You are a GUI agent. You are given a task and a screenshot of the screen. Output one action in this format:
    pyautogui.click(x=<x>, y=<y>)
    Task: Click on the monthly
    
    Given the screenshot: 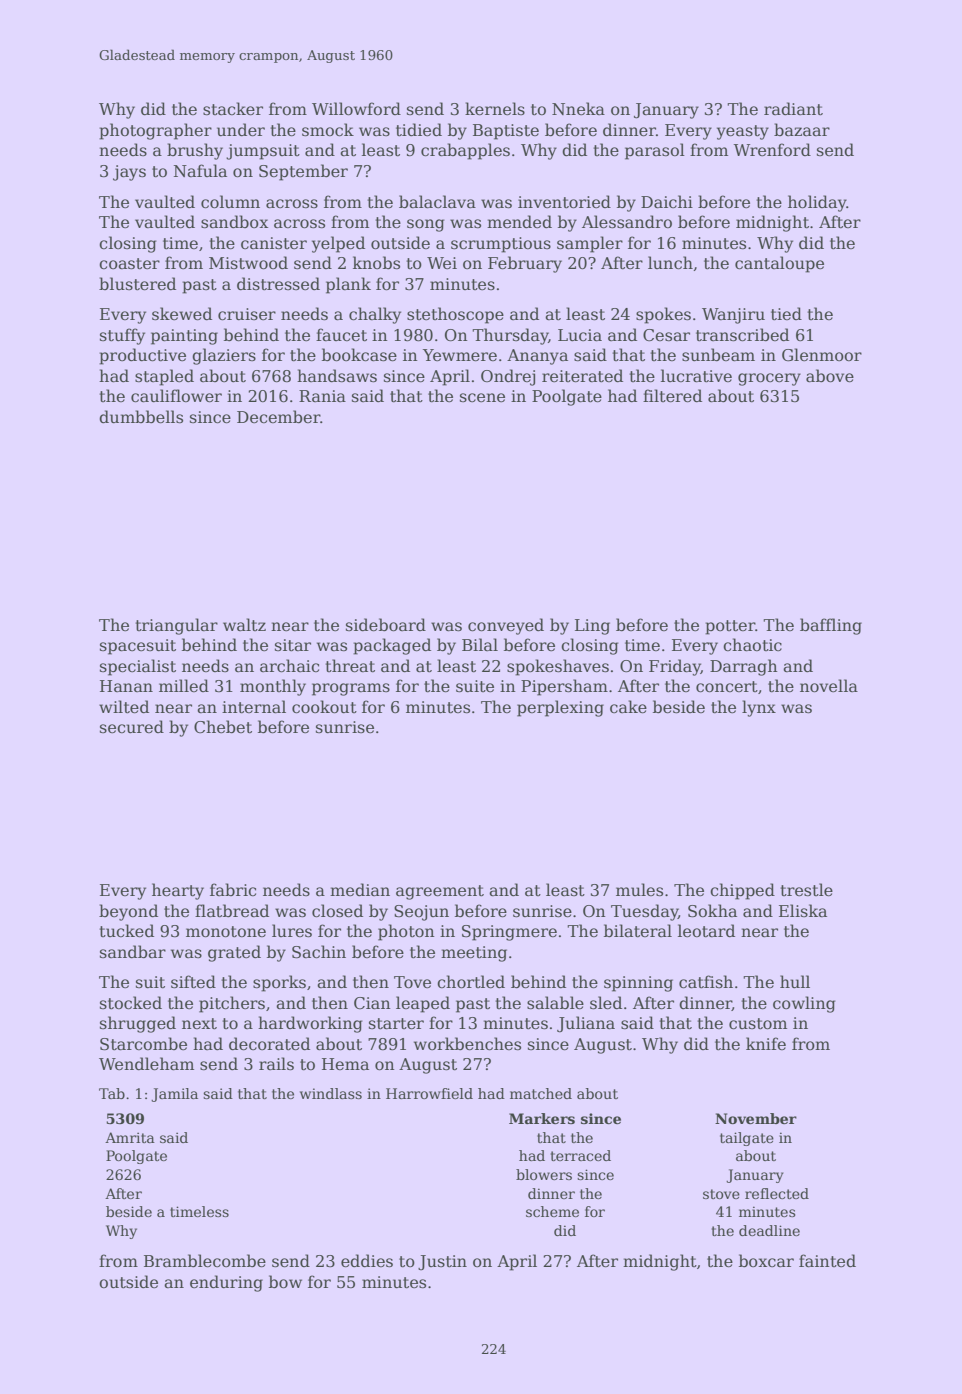 What is the action you would take?
    pyautogui.click(x=273, y=687)
